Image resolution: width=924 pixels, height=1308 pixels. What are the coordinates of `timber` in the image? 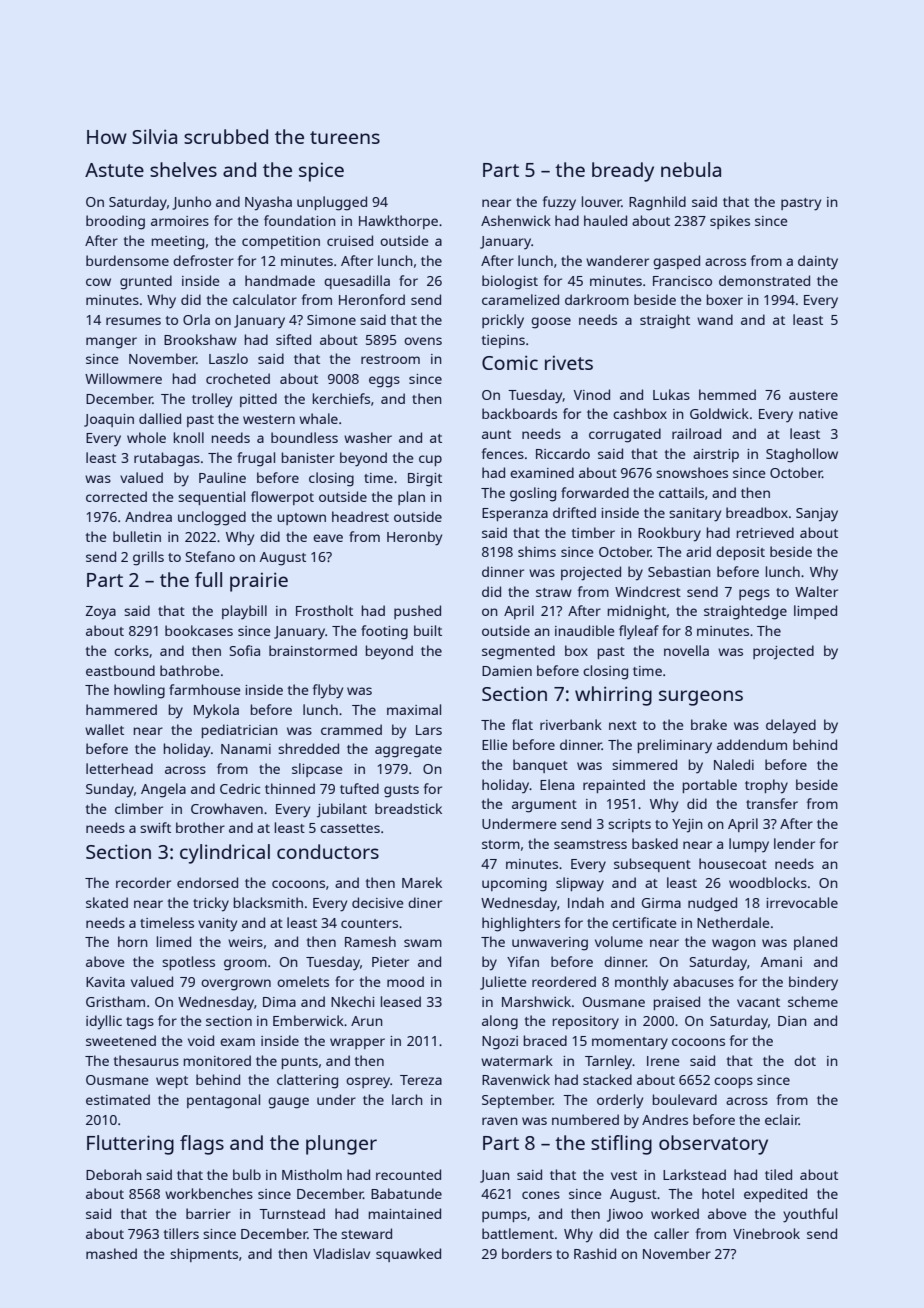 It's located at (593, 532).
